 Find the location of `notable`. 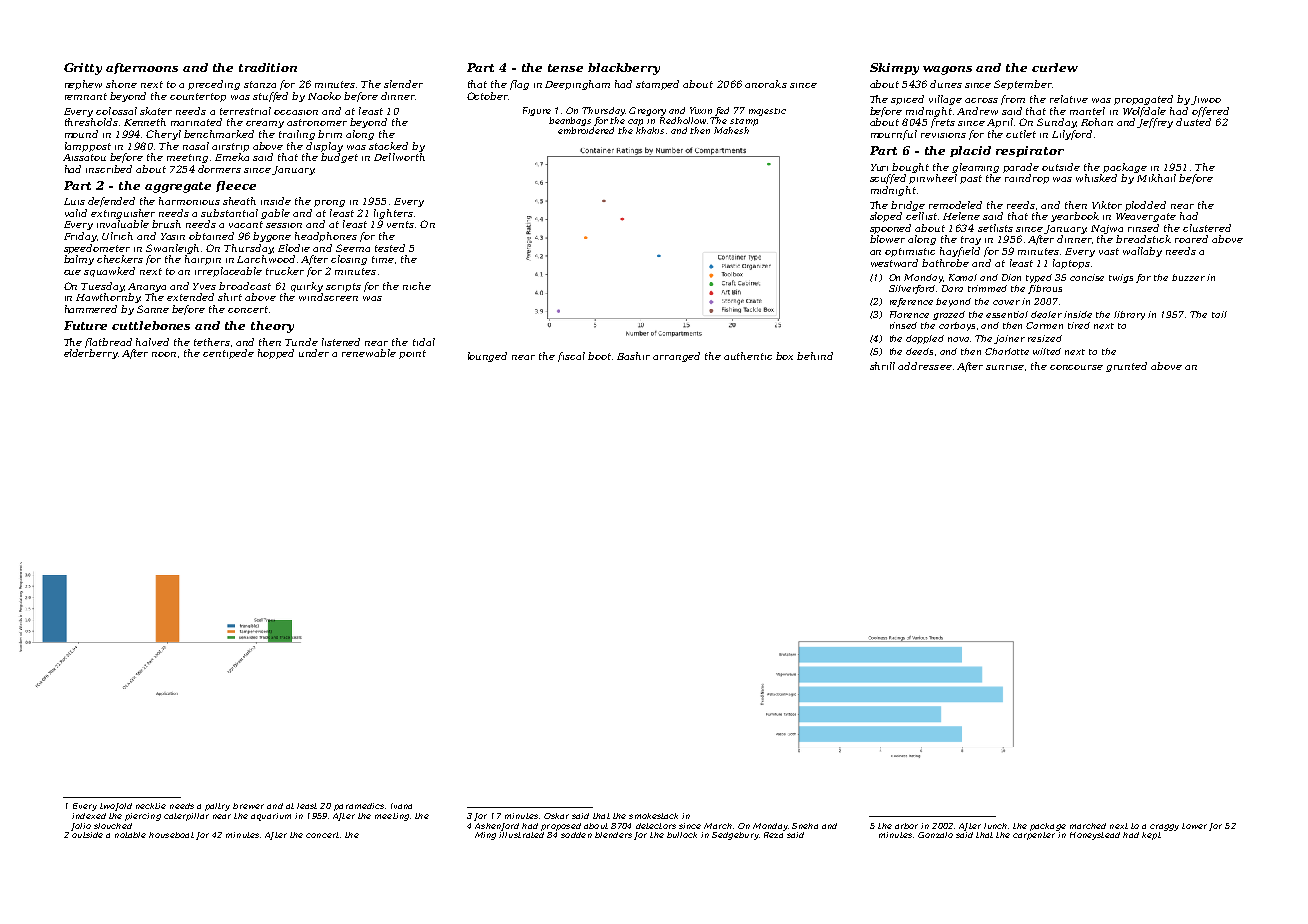

notable is located at coordinates (130, 835).
